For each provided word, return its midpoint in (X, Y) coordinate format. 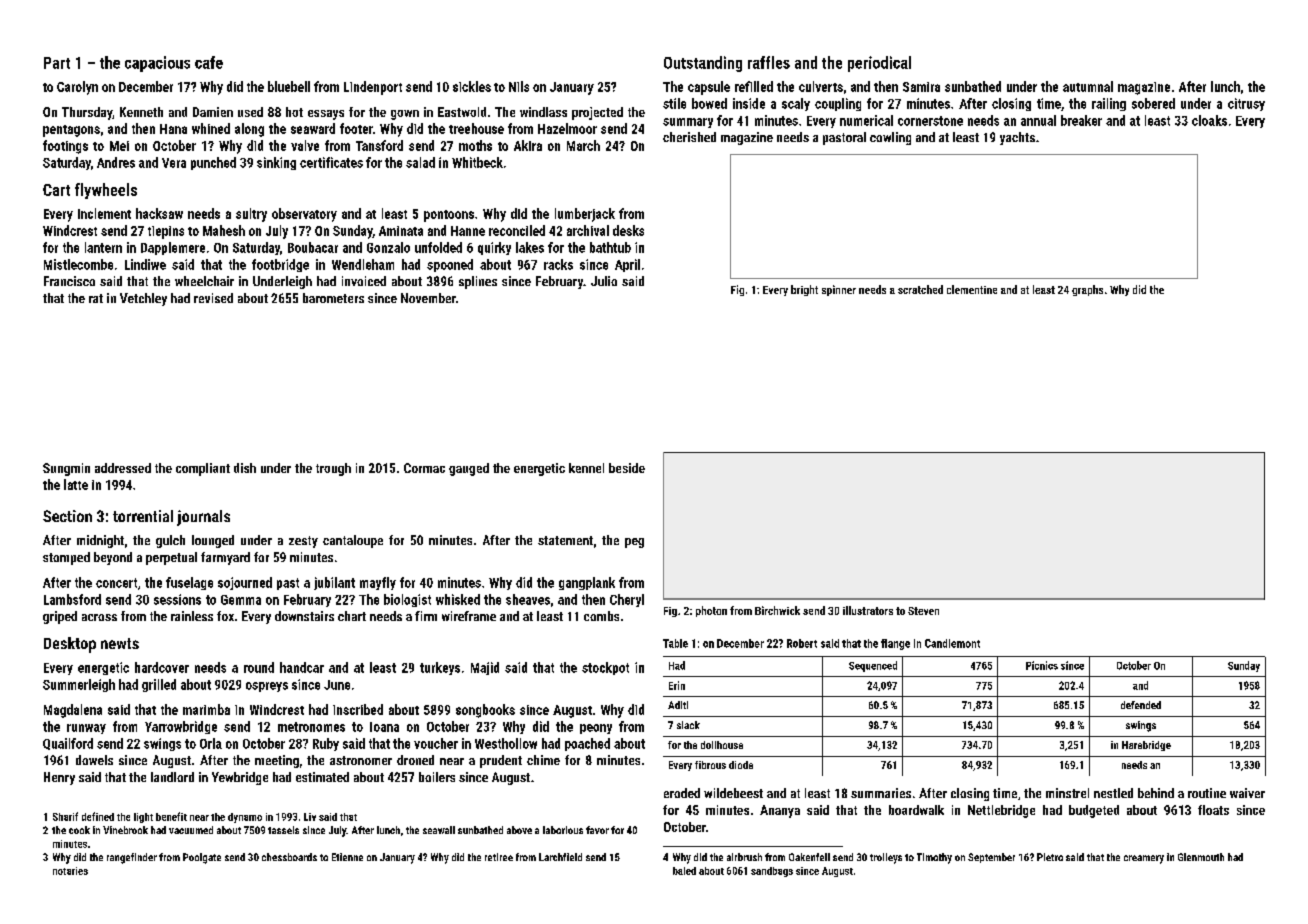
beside (627, 468)
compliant (203, 469)
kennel (586, 468)
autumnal (1088, 86)
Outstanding (703, 64)
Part (57, 63)
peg (634, 543)
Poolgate (202, 858)
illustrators (868, 610)
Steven (923, 611)
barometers (333, 298)
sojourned (245, 583)
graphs (1087, 290)
